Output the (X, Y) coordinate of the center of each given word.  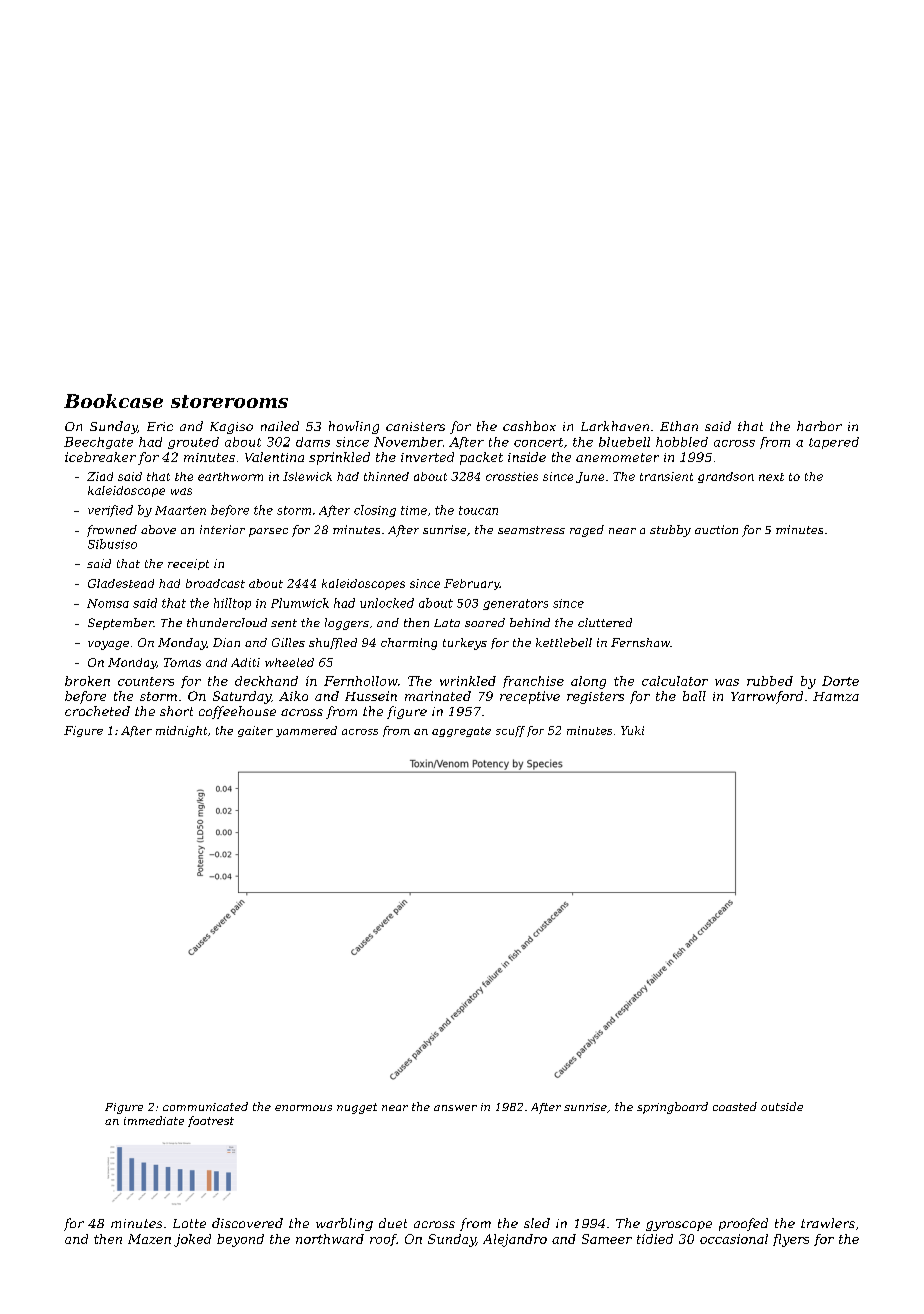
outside (782, 1106)
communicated (205, 1106)
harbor (819, 426)
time (414, 510)
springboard (672, 1108)
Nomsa (108, 603)
